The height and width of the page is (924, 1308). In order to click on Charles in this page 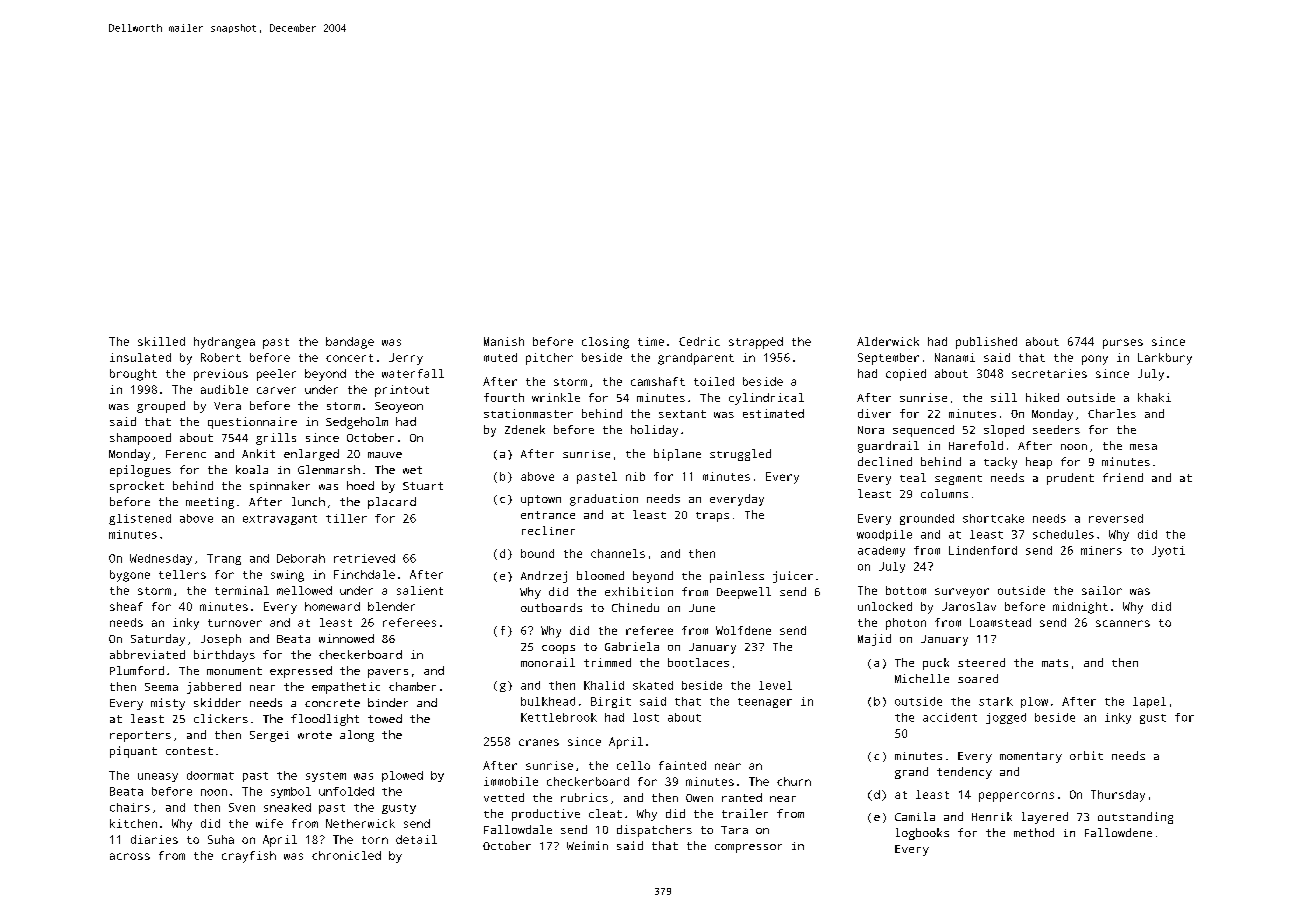, I will do `click(1112, 413)`.
